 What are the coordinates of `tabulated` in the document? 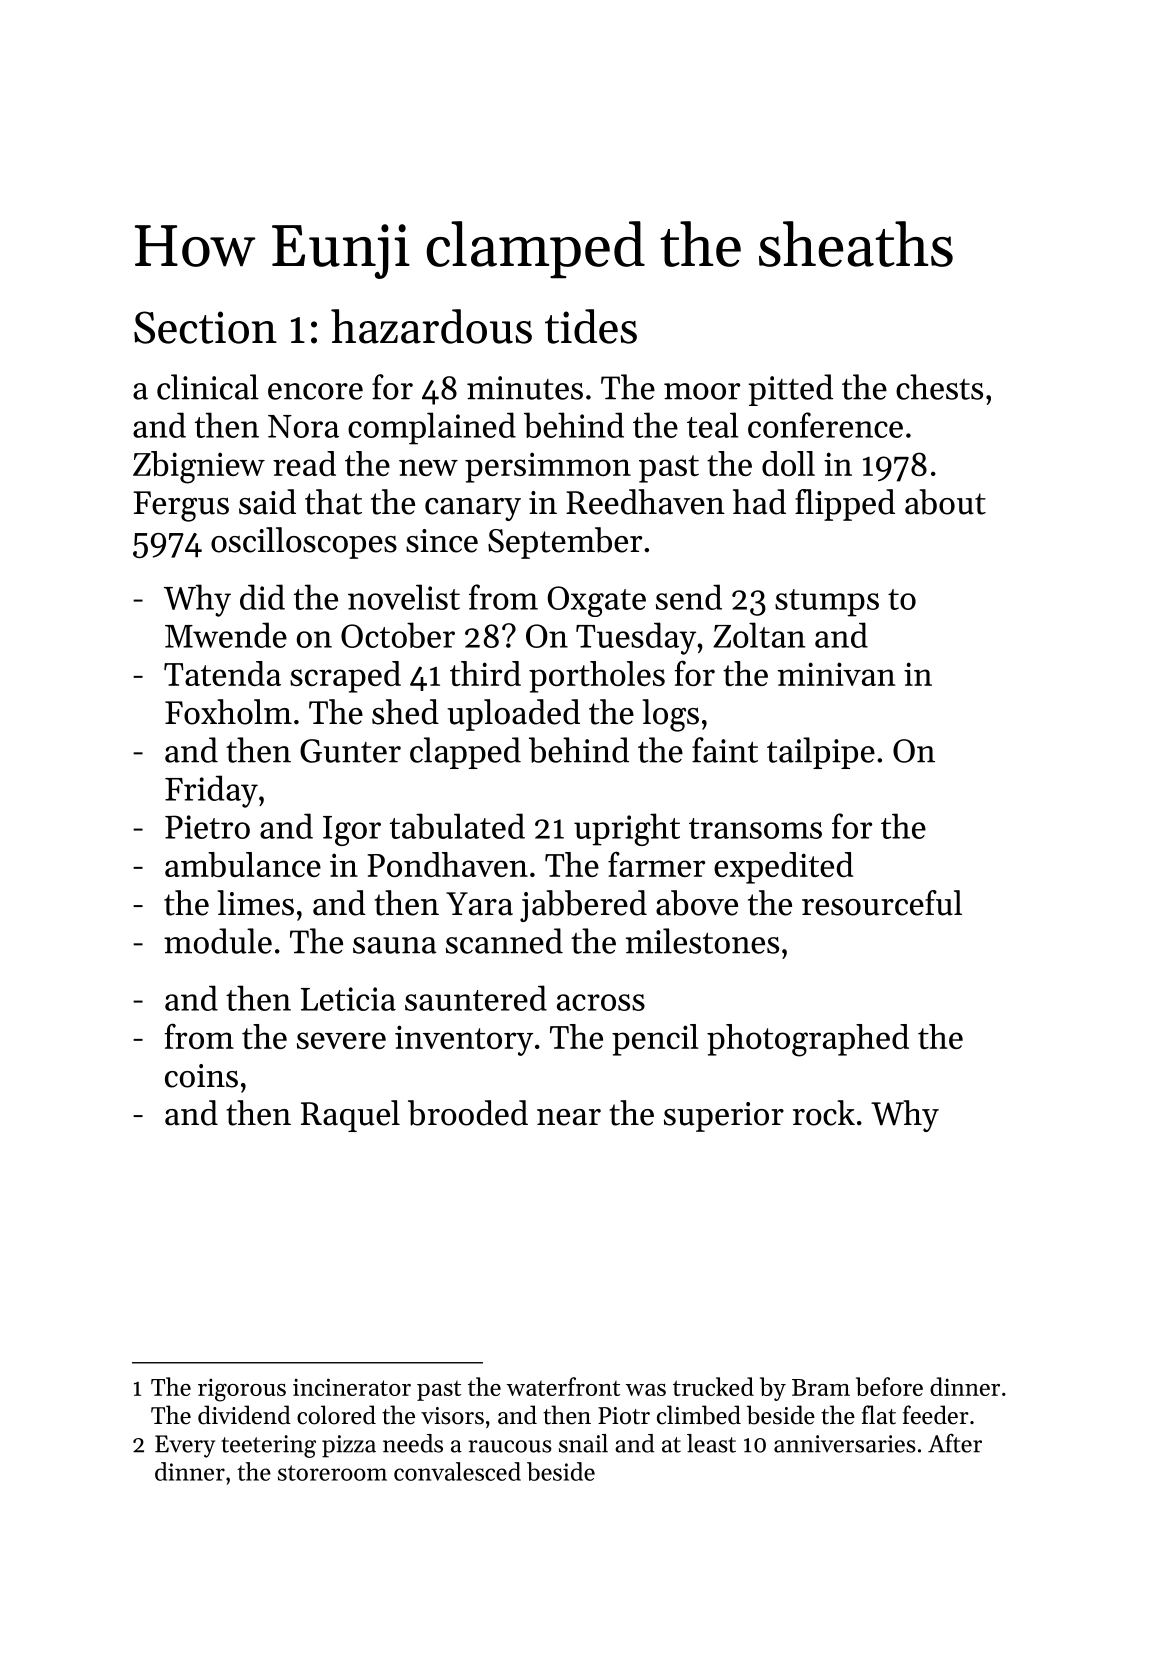 It's located at (457, 826).
